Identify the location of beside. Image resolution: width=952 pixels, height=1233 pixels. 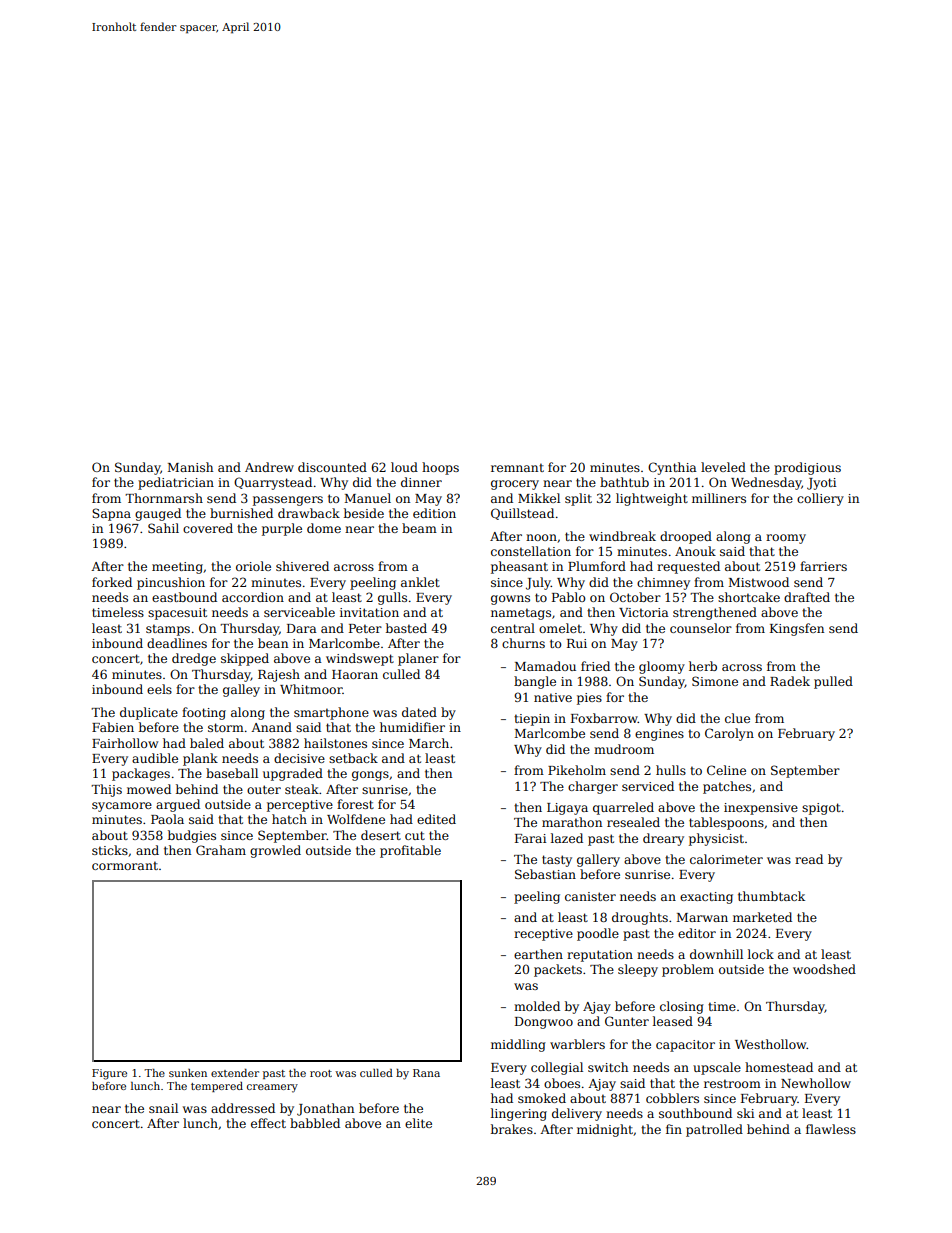
(364, 513).
